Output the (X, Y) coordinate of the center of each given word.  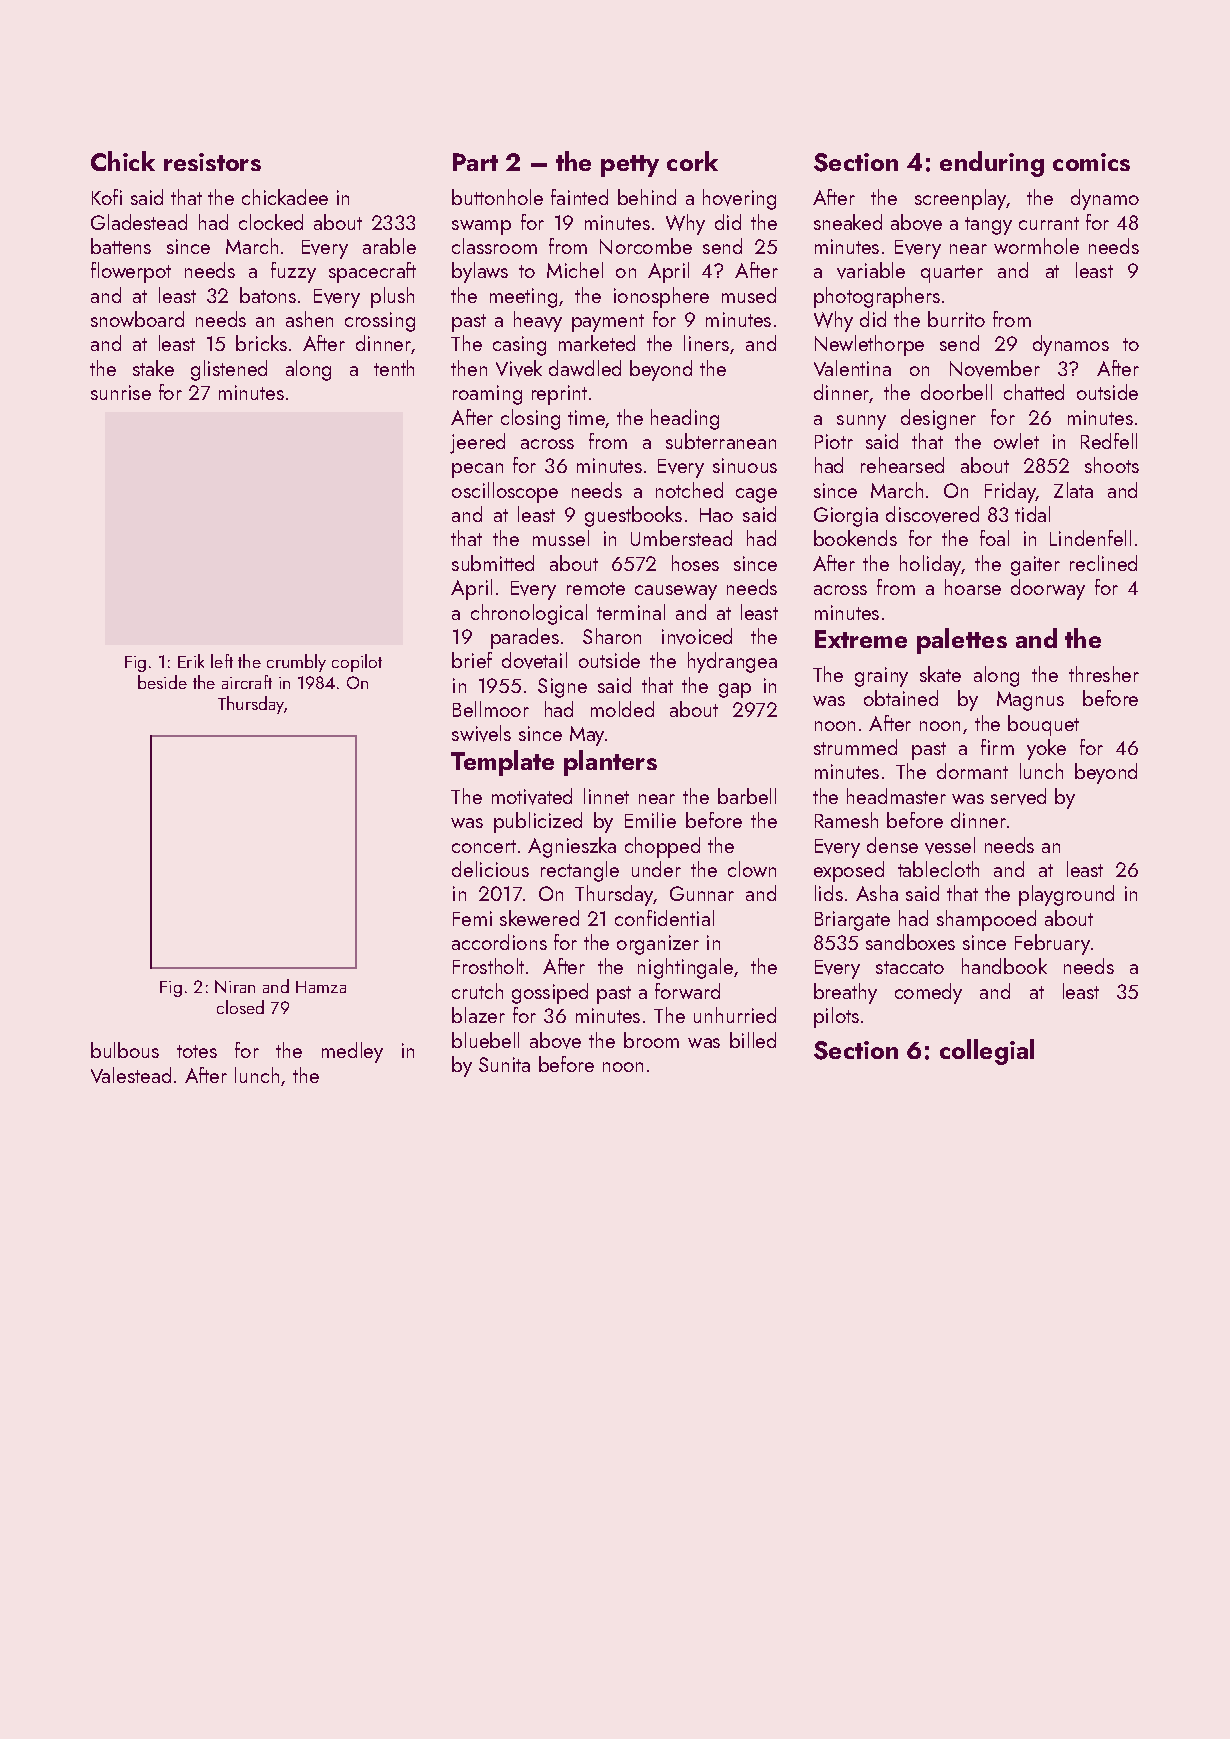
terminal (631, 612)
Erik (191, 661)
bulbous (125, 1050)
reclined (1103, 563)
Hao (716, 515)
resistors (212, 162)
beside (162, 682)
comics (1091, 162)
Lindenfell (1090, 538)
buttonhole (497, 197)
